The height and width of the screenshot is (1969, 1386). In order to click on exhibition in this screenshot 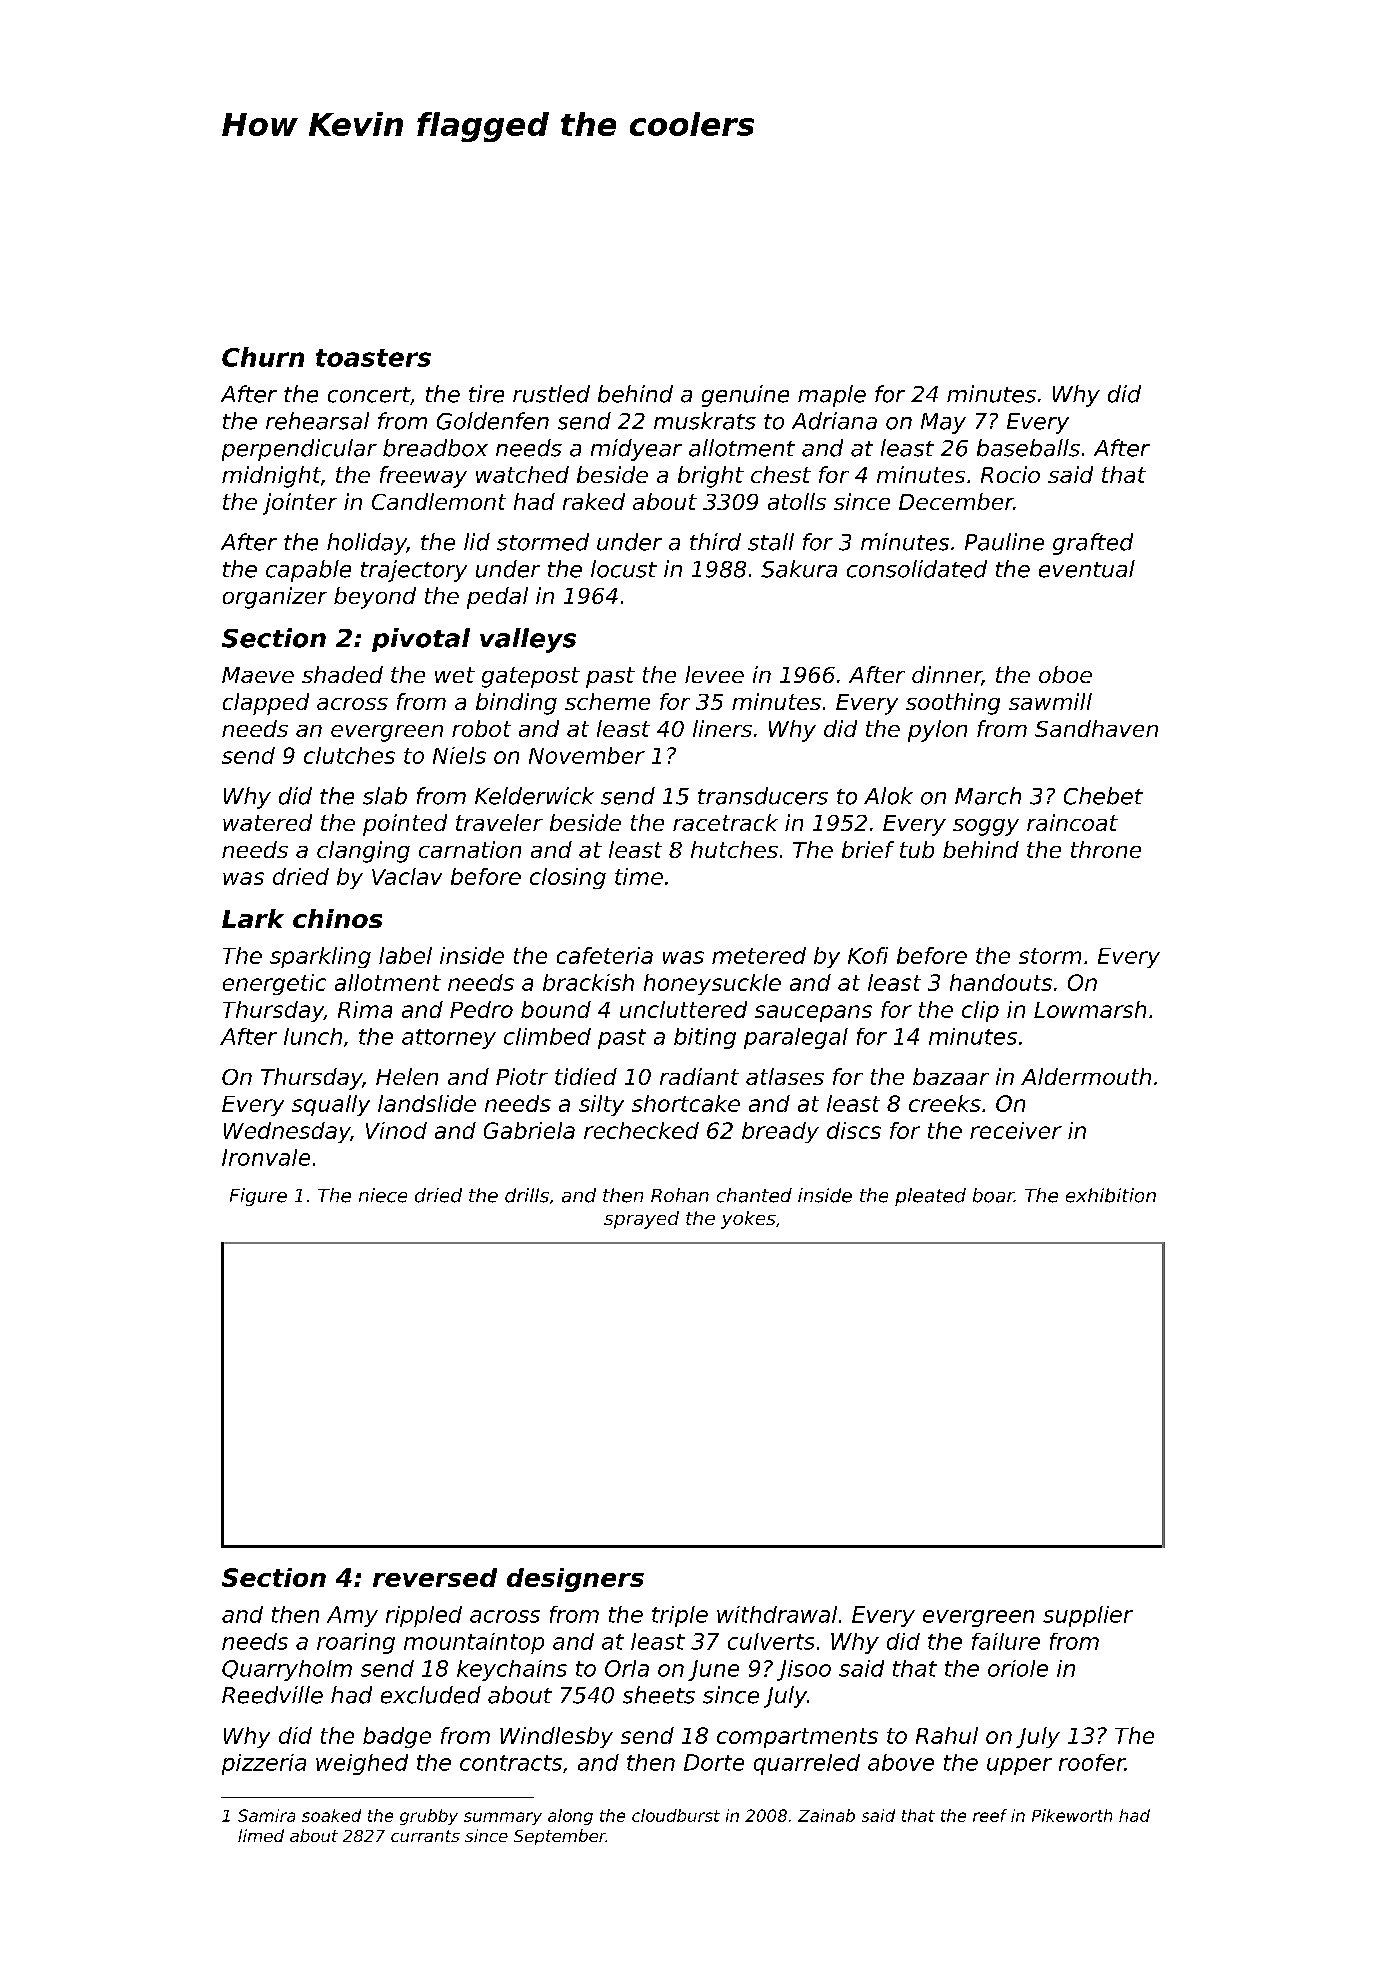, I will do `click(1111, 1195)`.
